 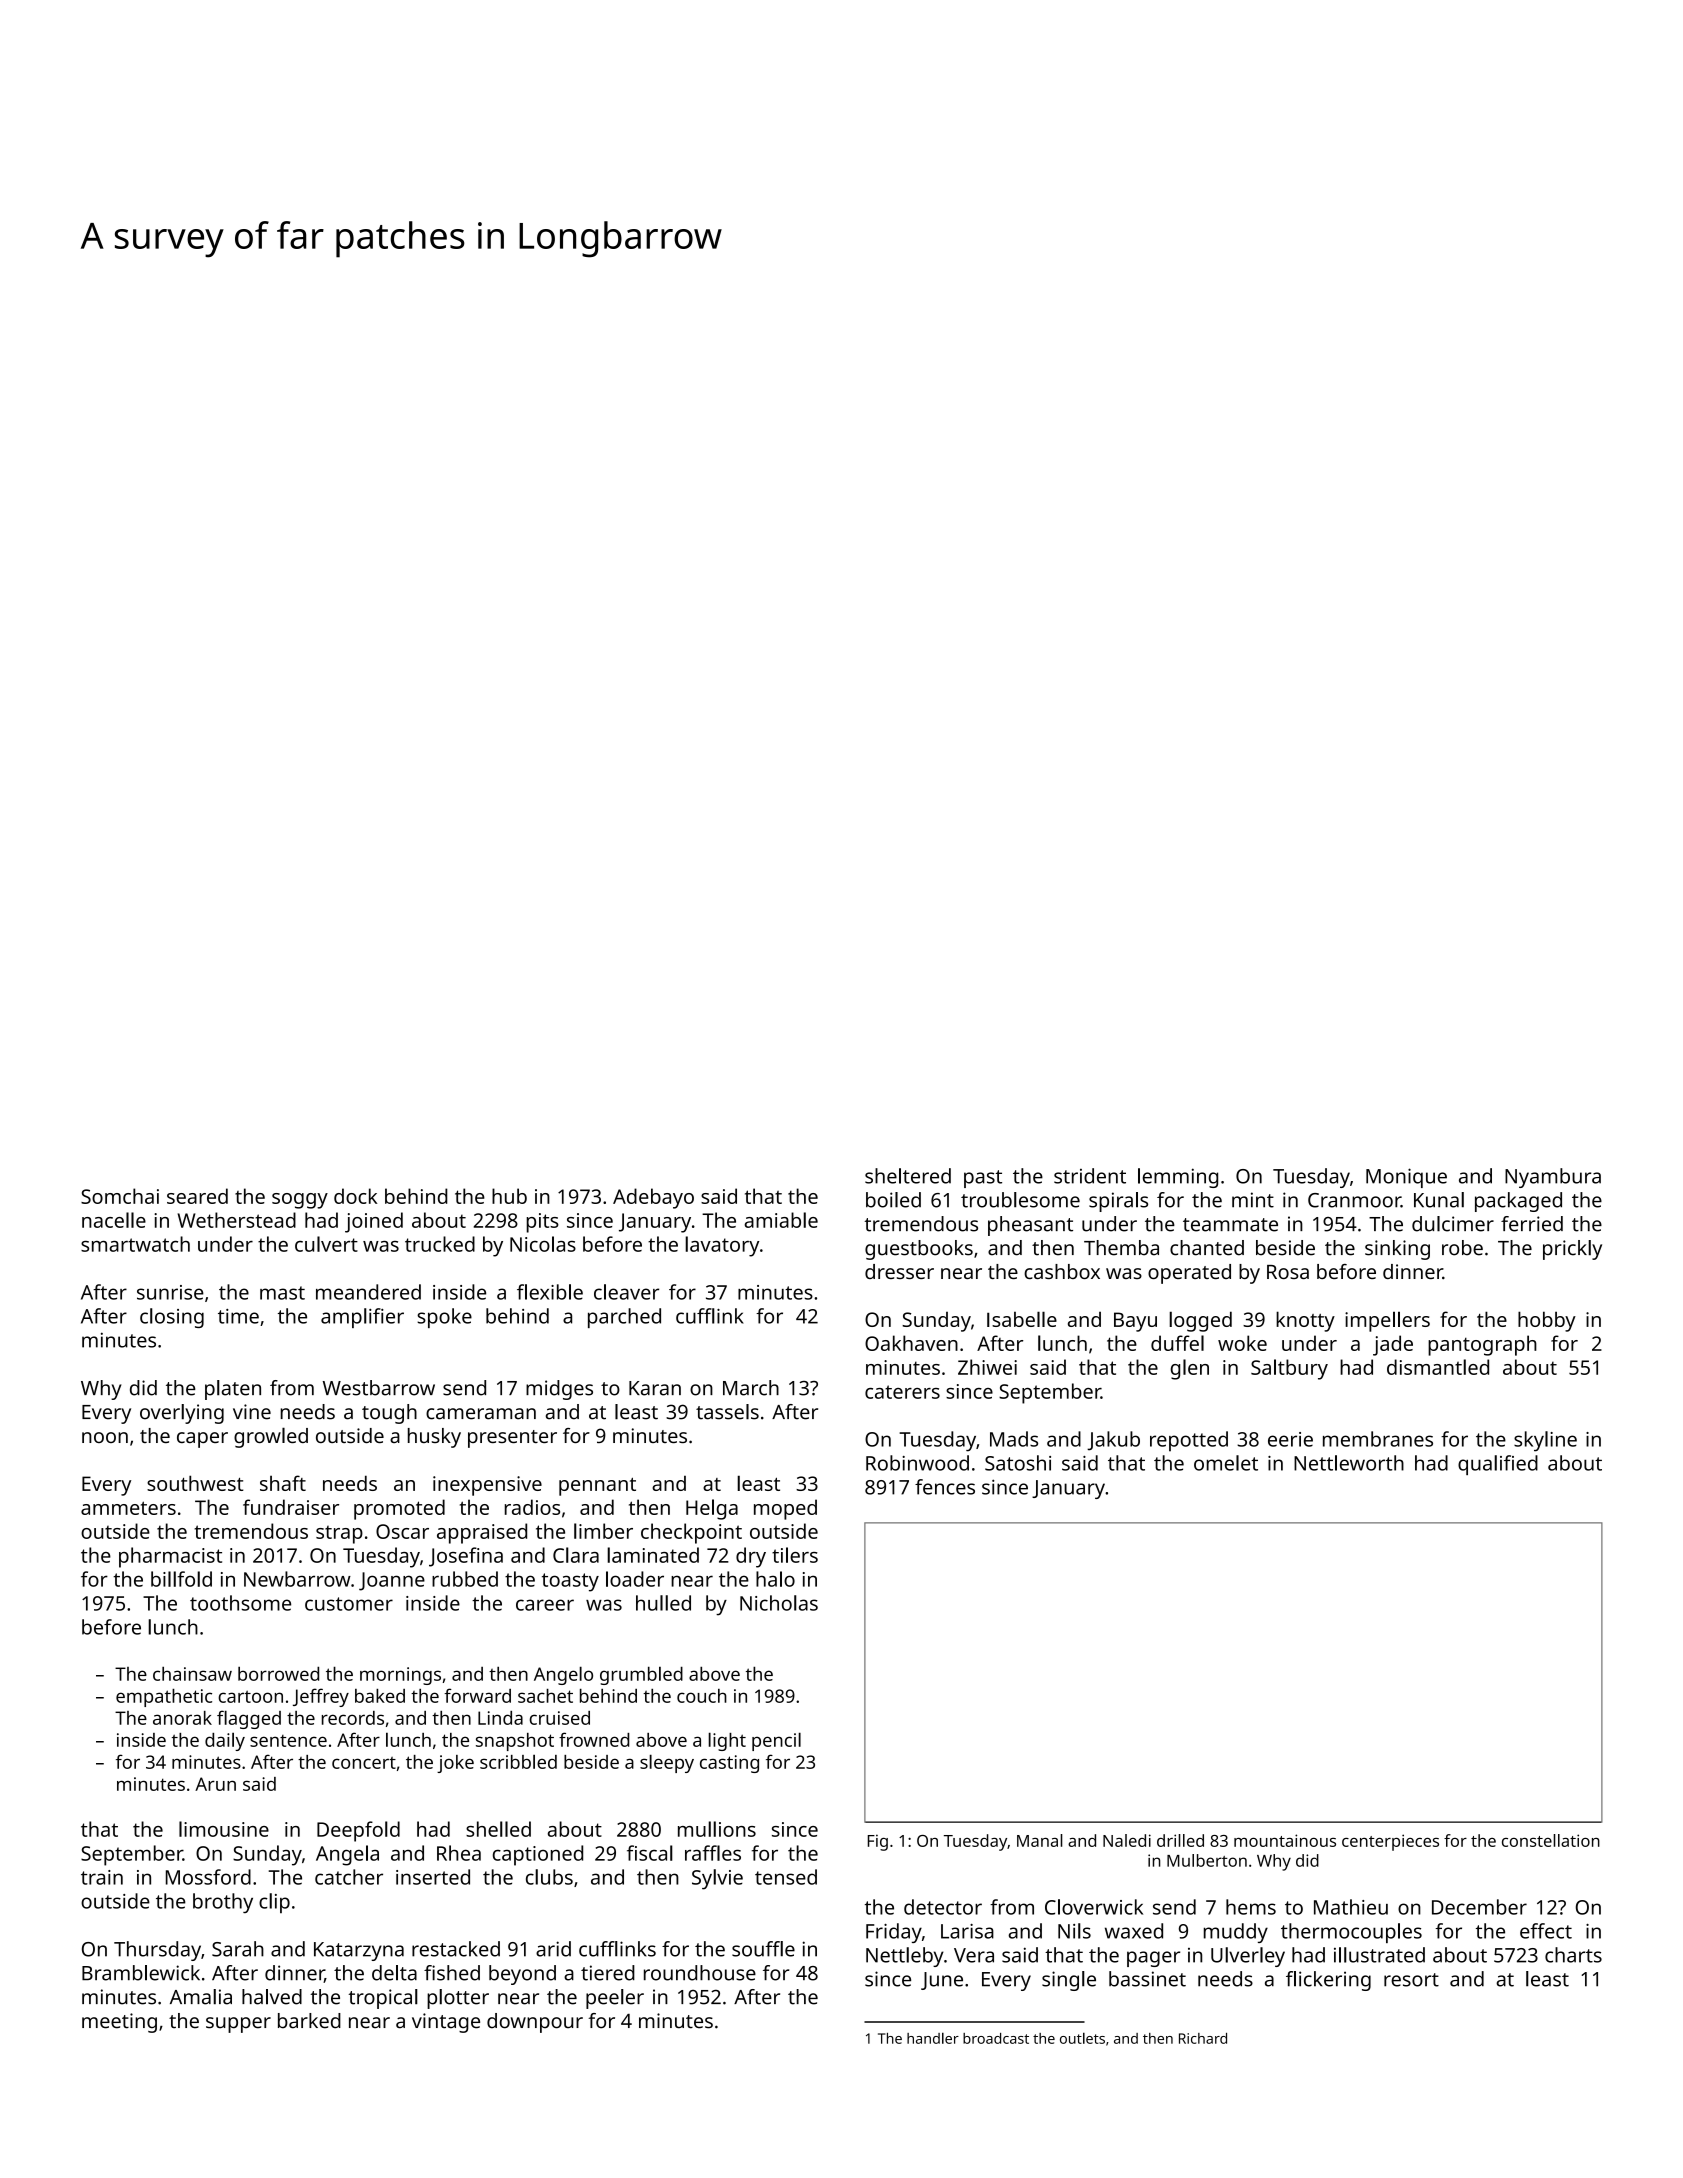 I want to click on pennant, so click(x=597, y=1487).
